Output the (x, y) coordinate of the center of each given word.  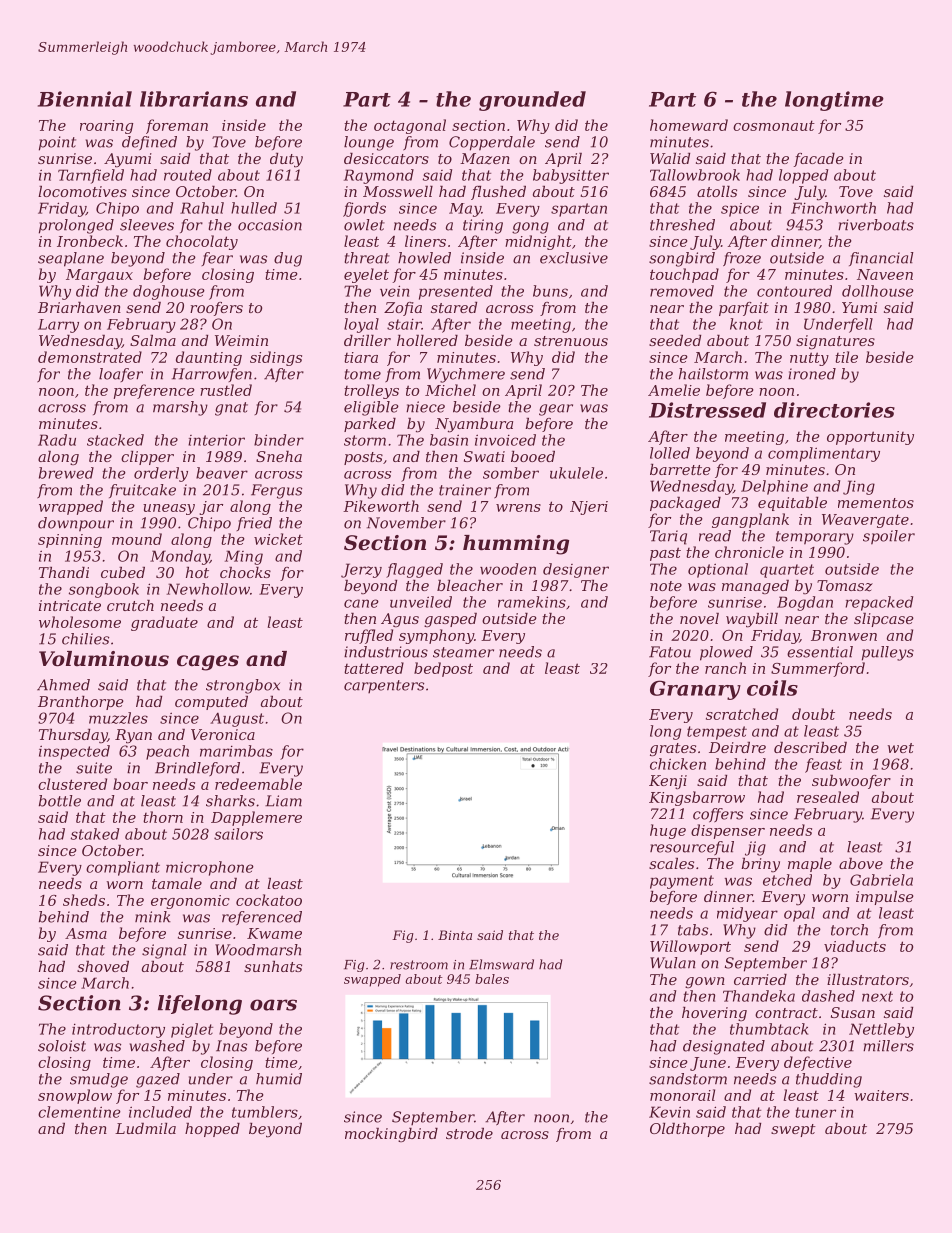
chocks (245, 572)
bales (492, 979)
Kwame (274, 933)
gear (556, 410)
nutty (809, 359)
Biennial (85, 99)
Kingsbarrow (697, 798)
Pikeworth (381, 506)
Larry (58, 326)
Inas (231, 1046)
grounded (532, 101)
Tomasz (845, 586)
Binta (455, 935)
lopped (803, 176)
